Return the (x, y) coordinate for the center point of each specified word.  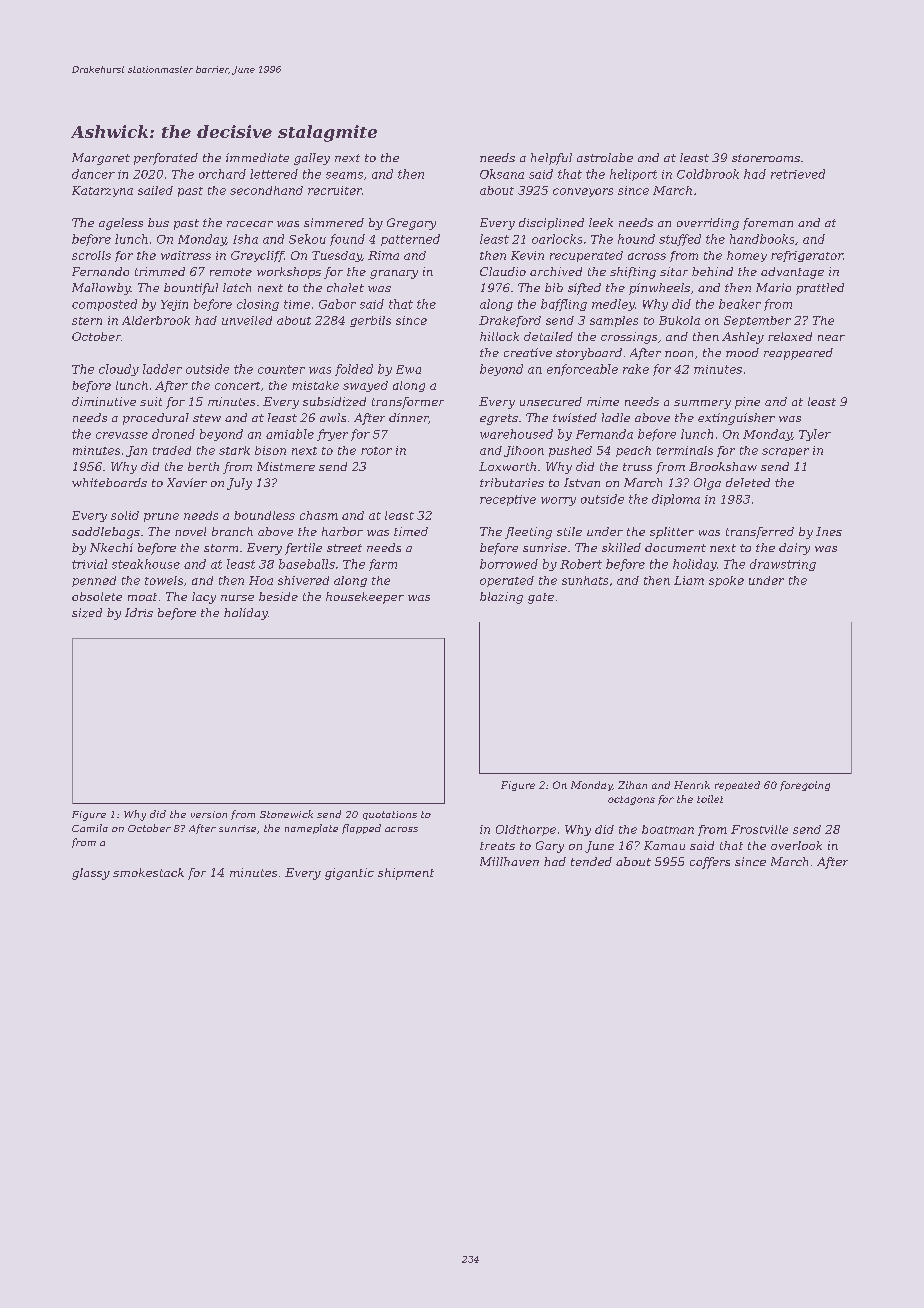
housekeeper (365, 598)
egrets (499, 419)
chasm (319, 515)
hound (636, 239)
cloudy (119, 370)
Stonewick (286, 814)
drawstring (783, 565)
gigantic (349, 874)
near (831, 338)
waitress (186, 255)
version (209, 814)
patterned (410, 240)
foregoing (805, 786)
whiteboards (109, 482)
